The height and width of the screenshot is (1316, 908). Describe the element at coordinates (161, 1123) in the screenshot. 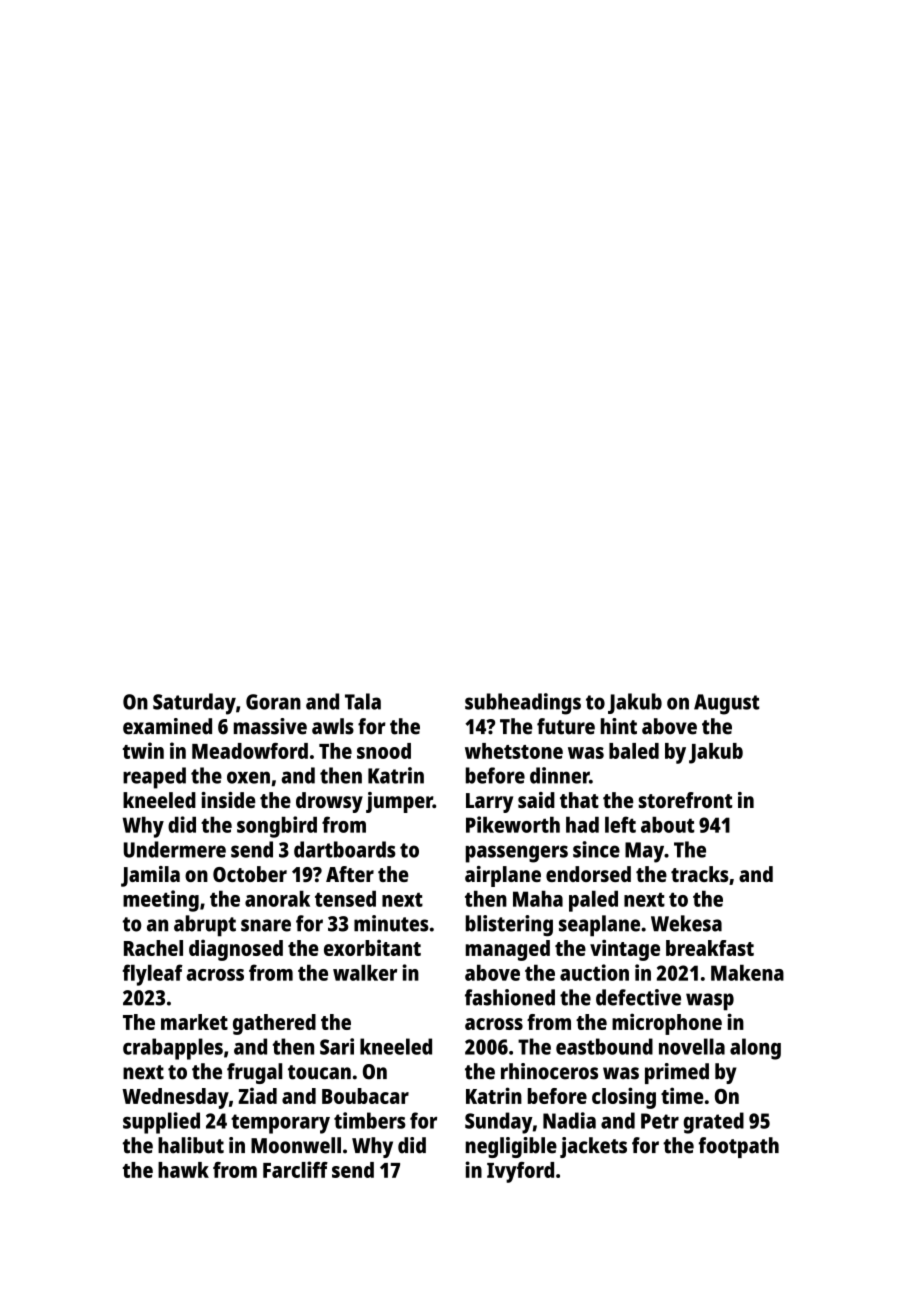

I see `supplied` at that location.
